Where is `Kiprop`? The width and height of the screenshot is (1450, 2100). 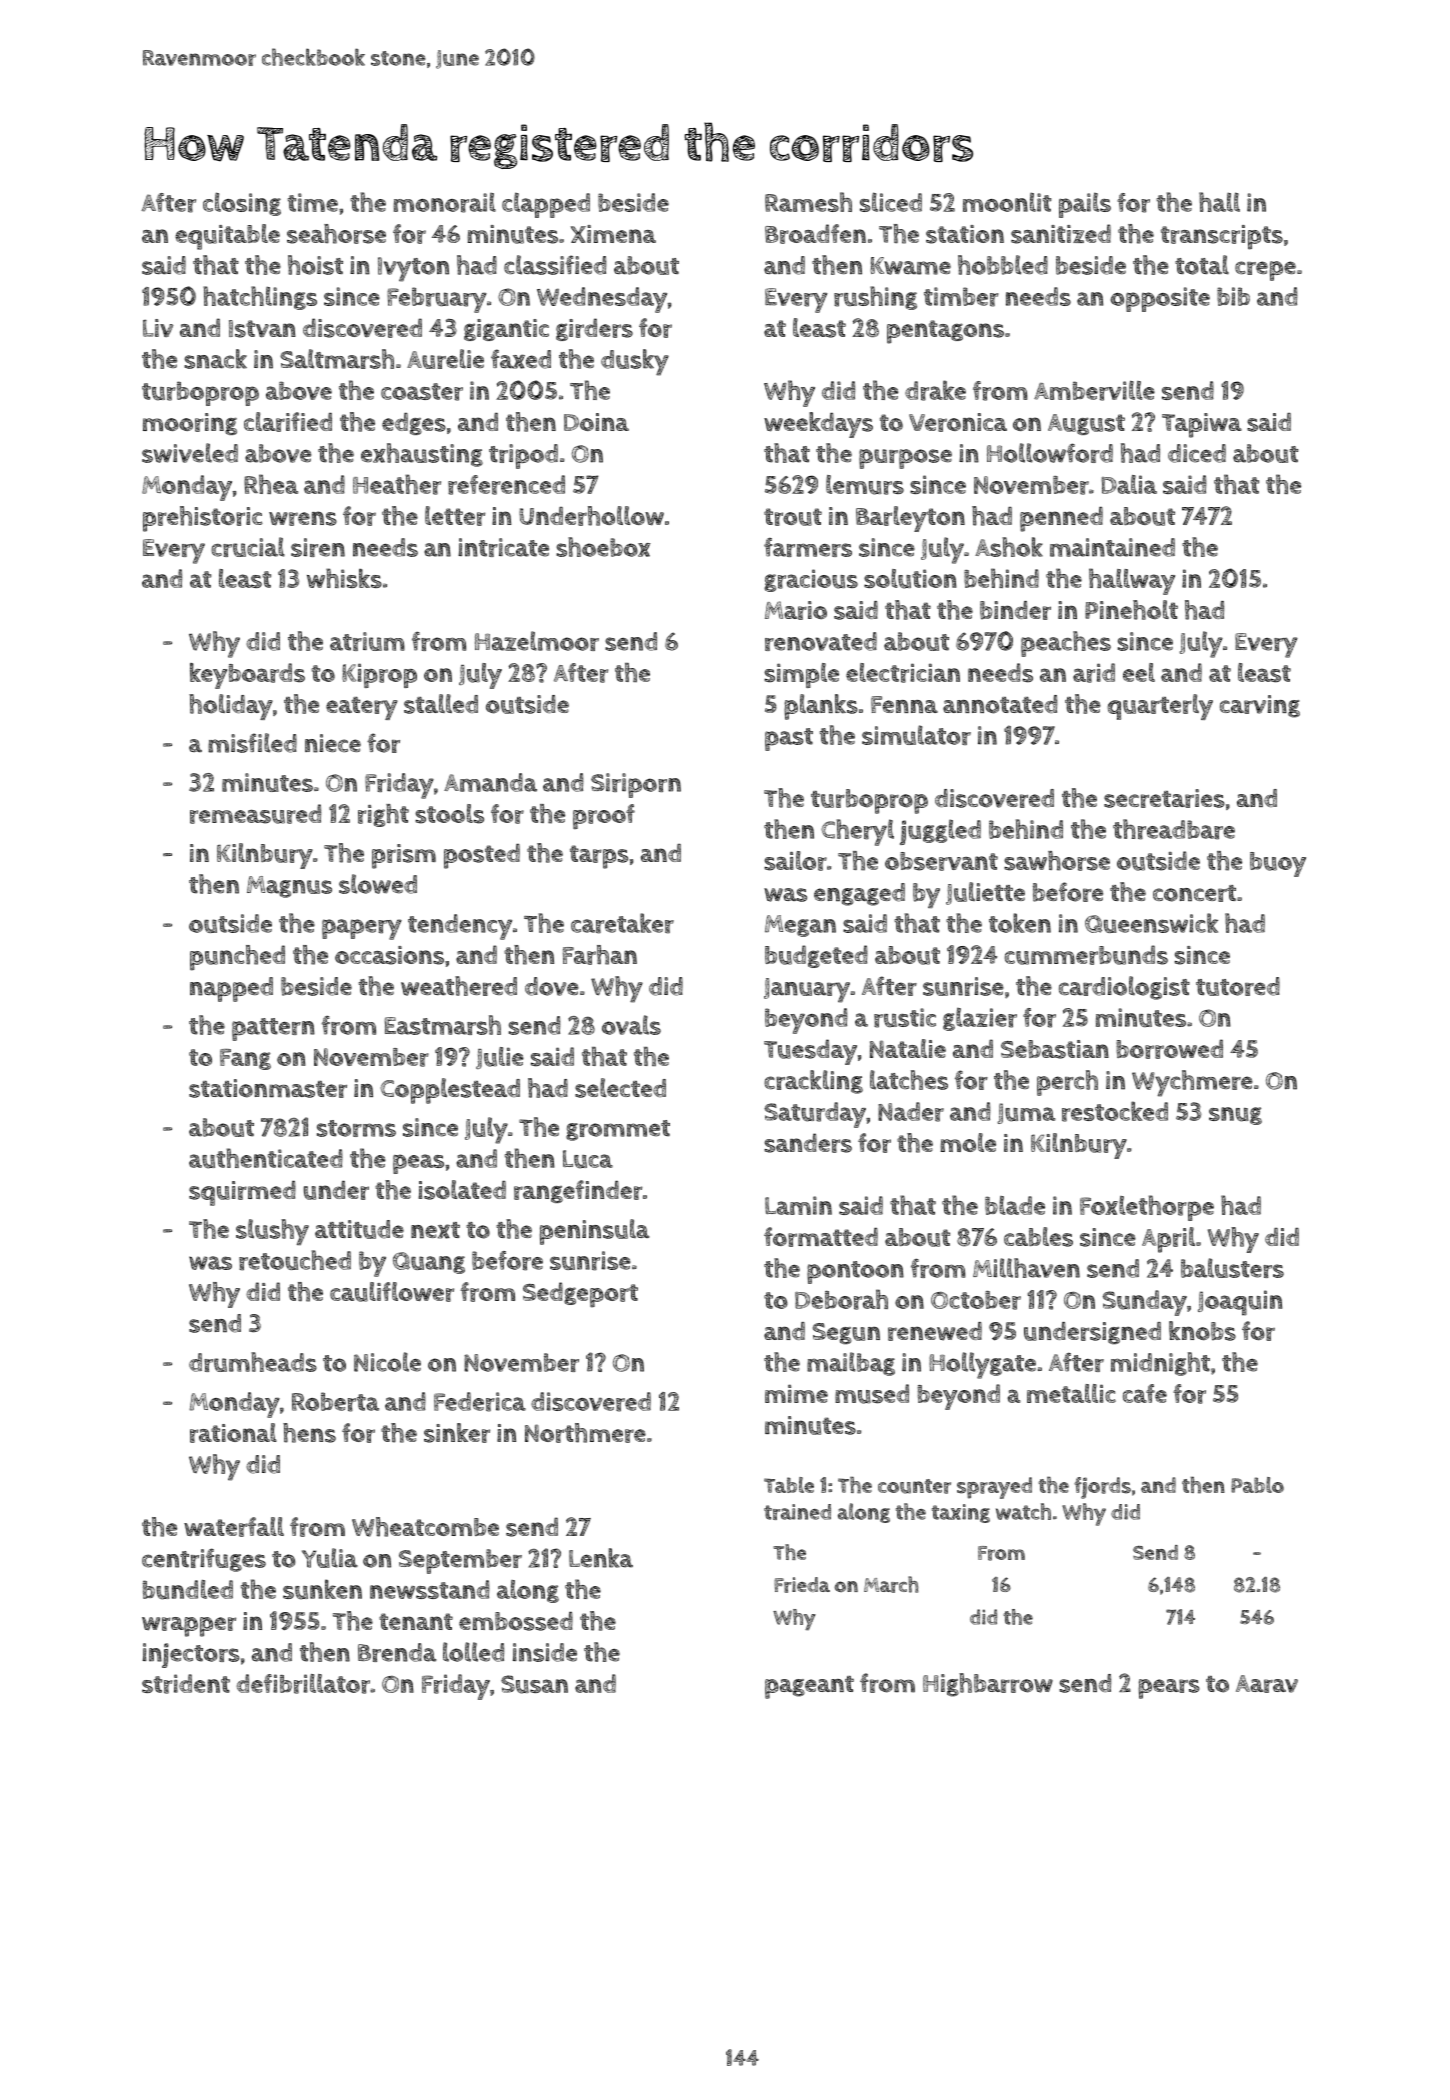 Kiprop is located at coordinates (379, 675).
